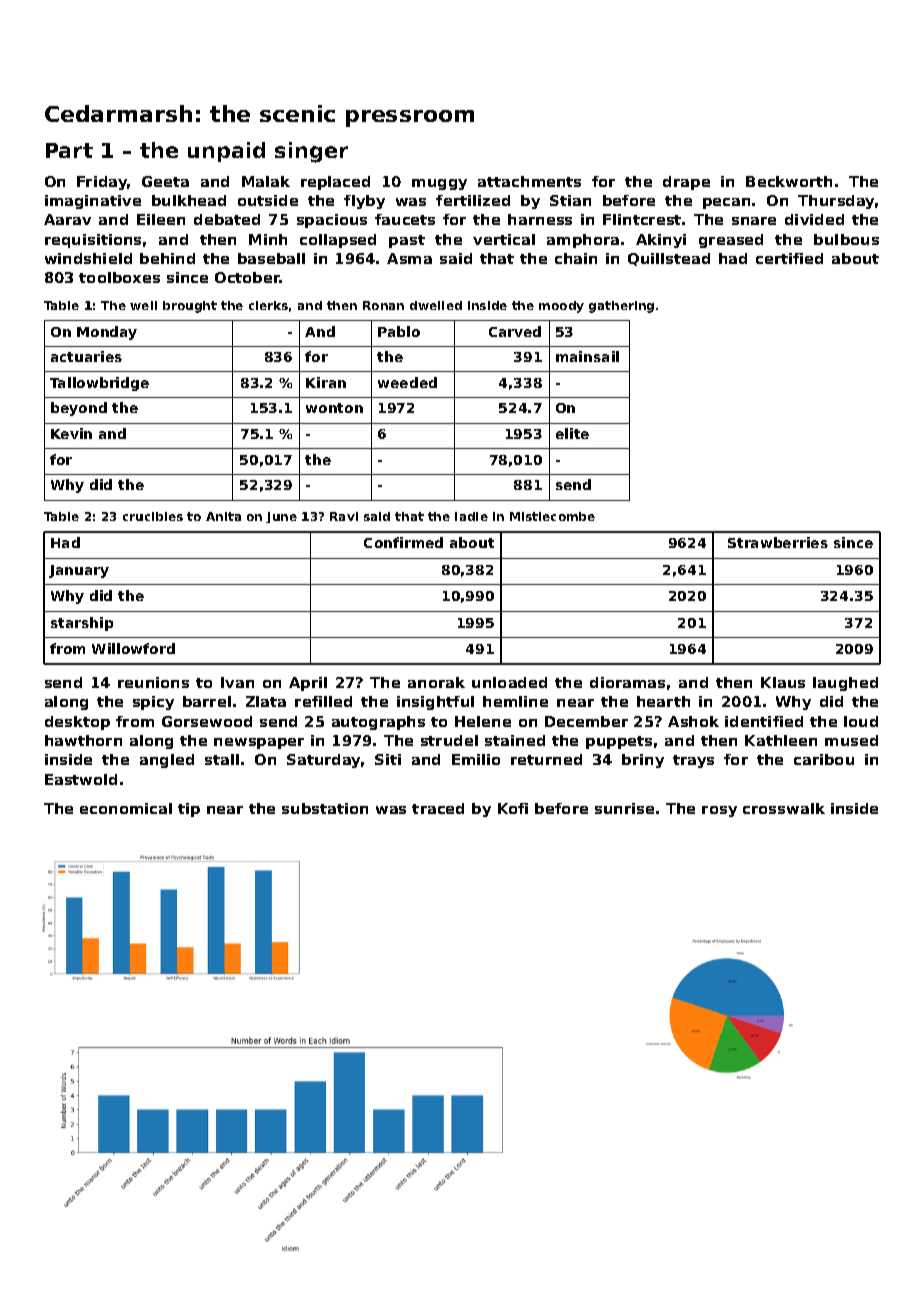 This screenshot has width=924, height=1308. I want to click on flyby, so click(364, 202).
